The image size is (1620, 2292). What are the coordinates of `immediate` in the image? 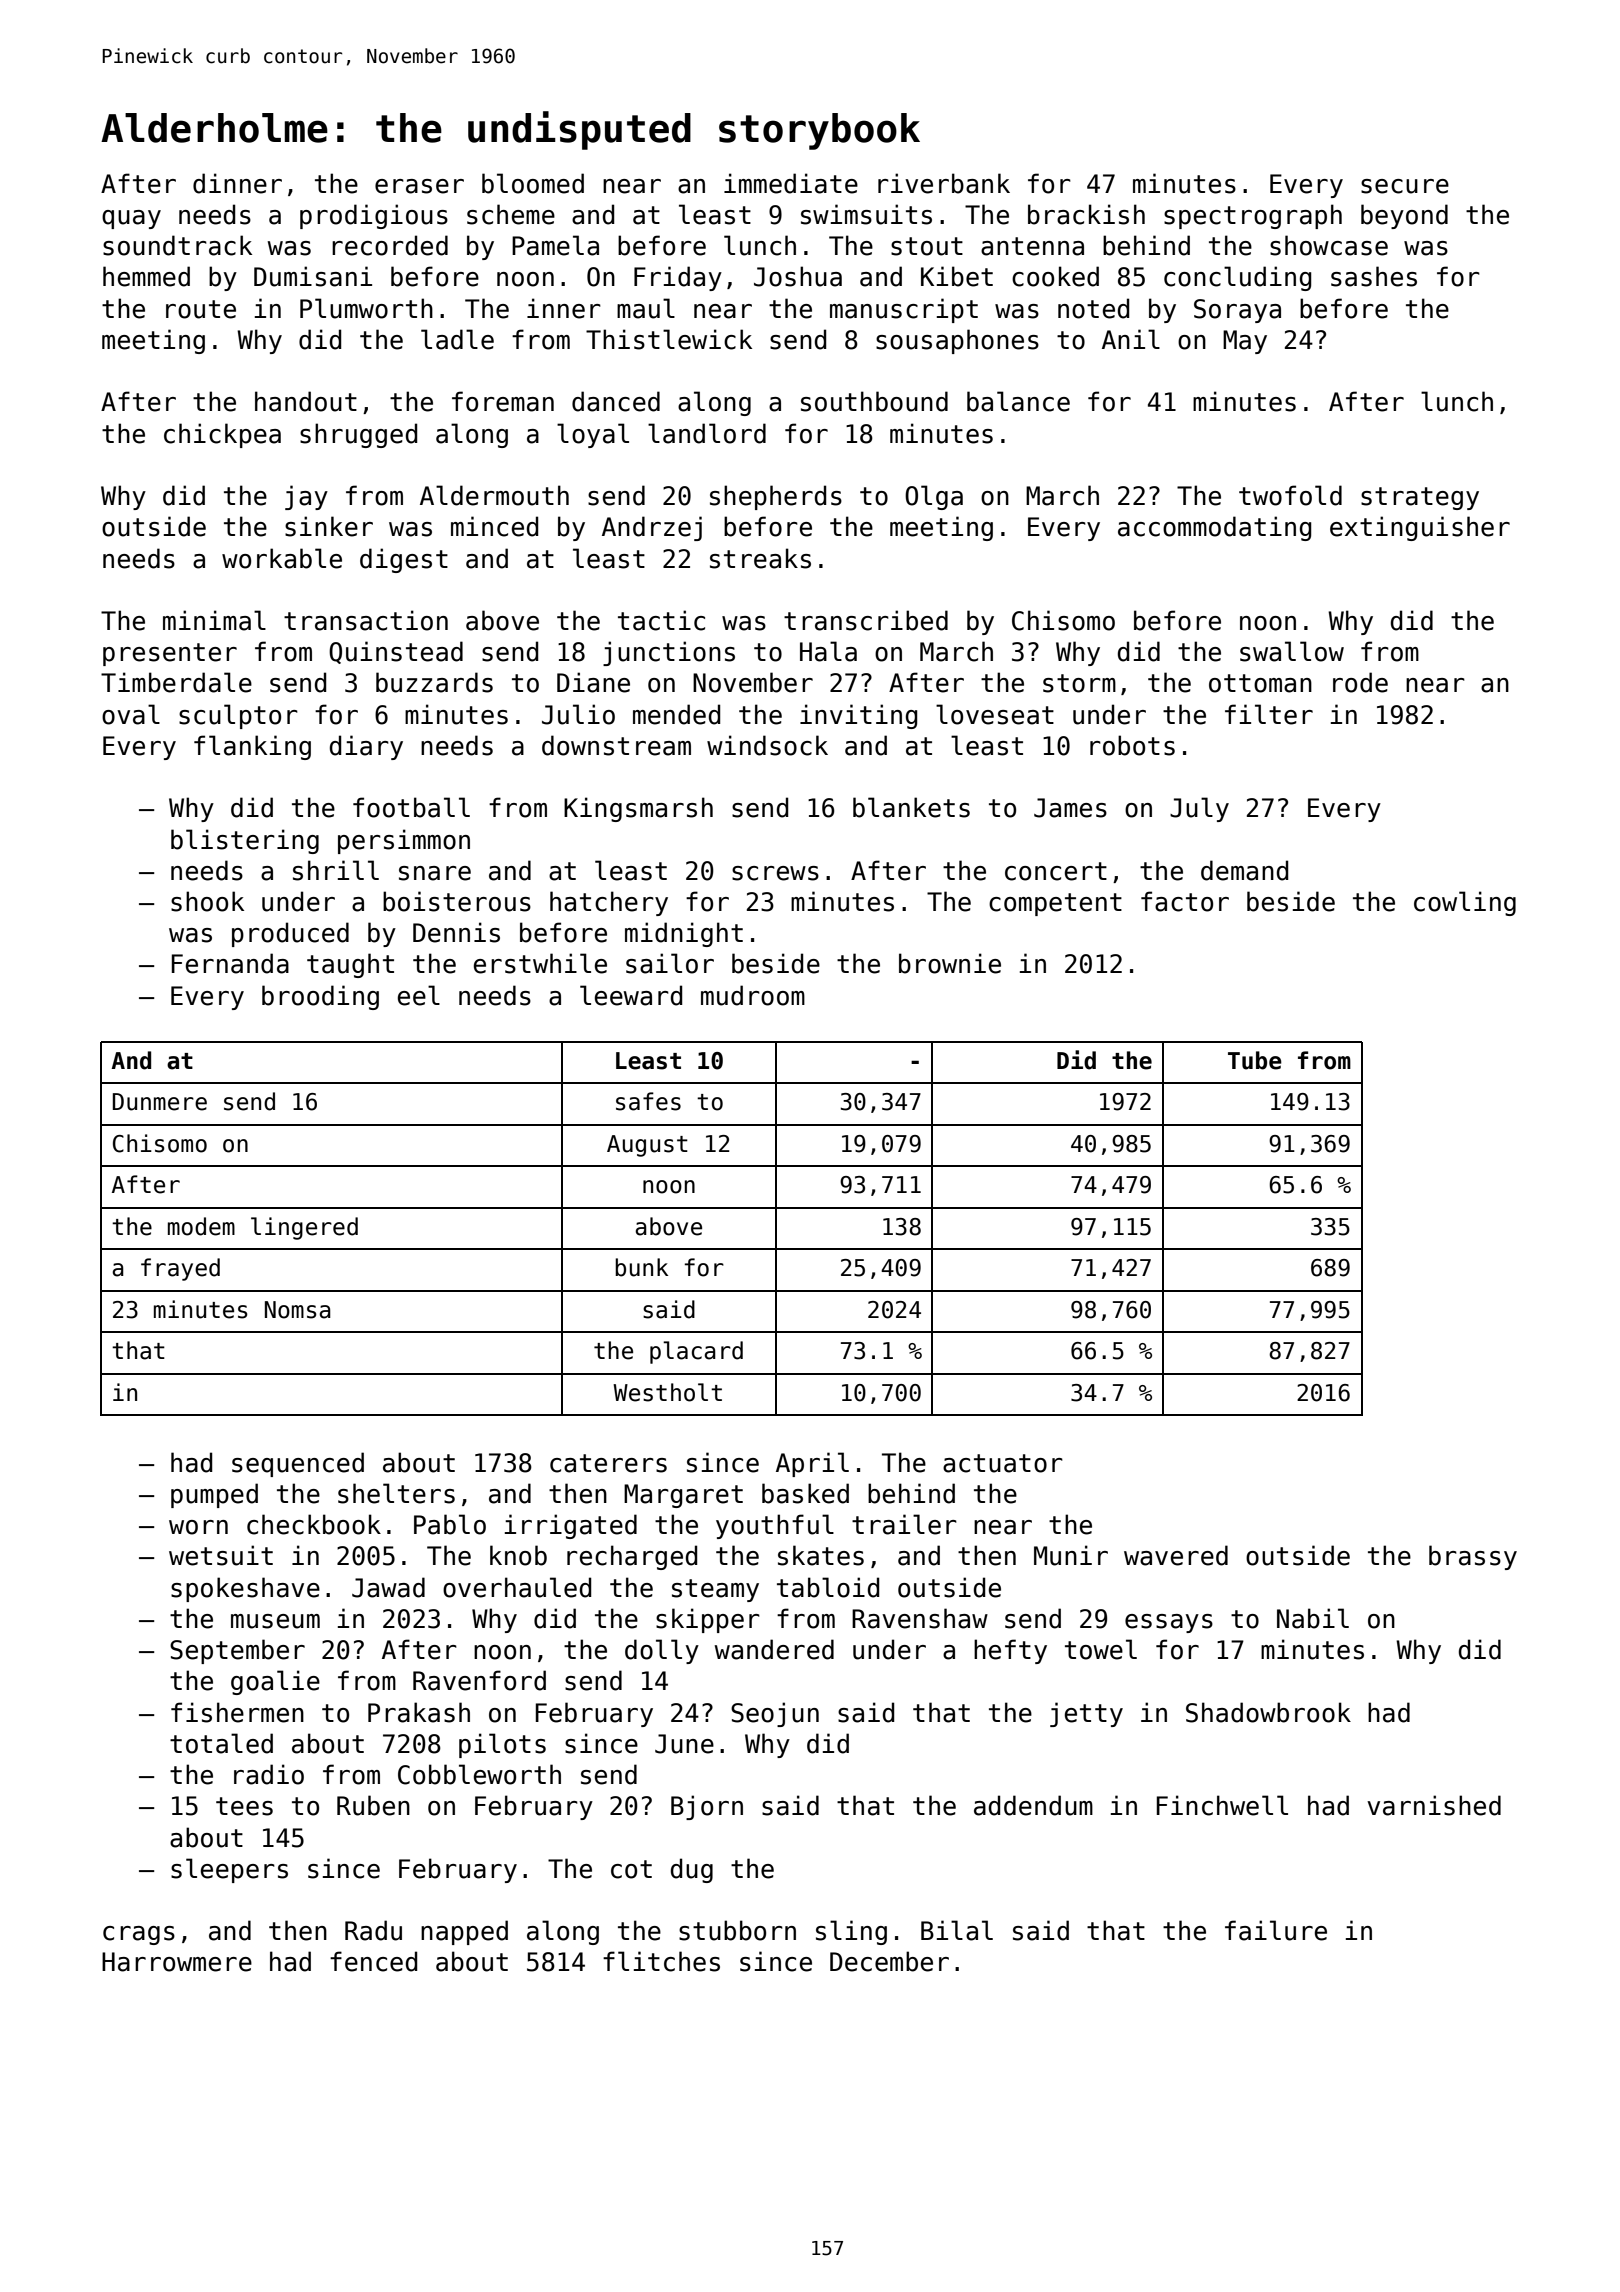 It's located at (791, 183).
